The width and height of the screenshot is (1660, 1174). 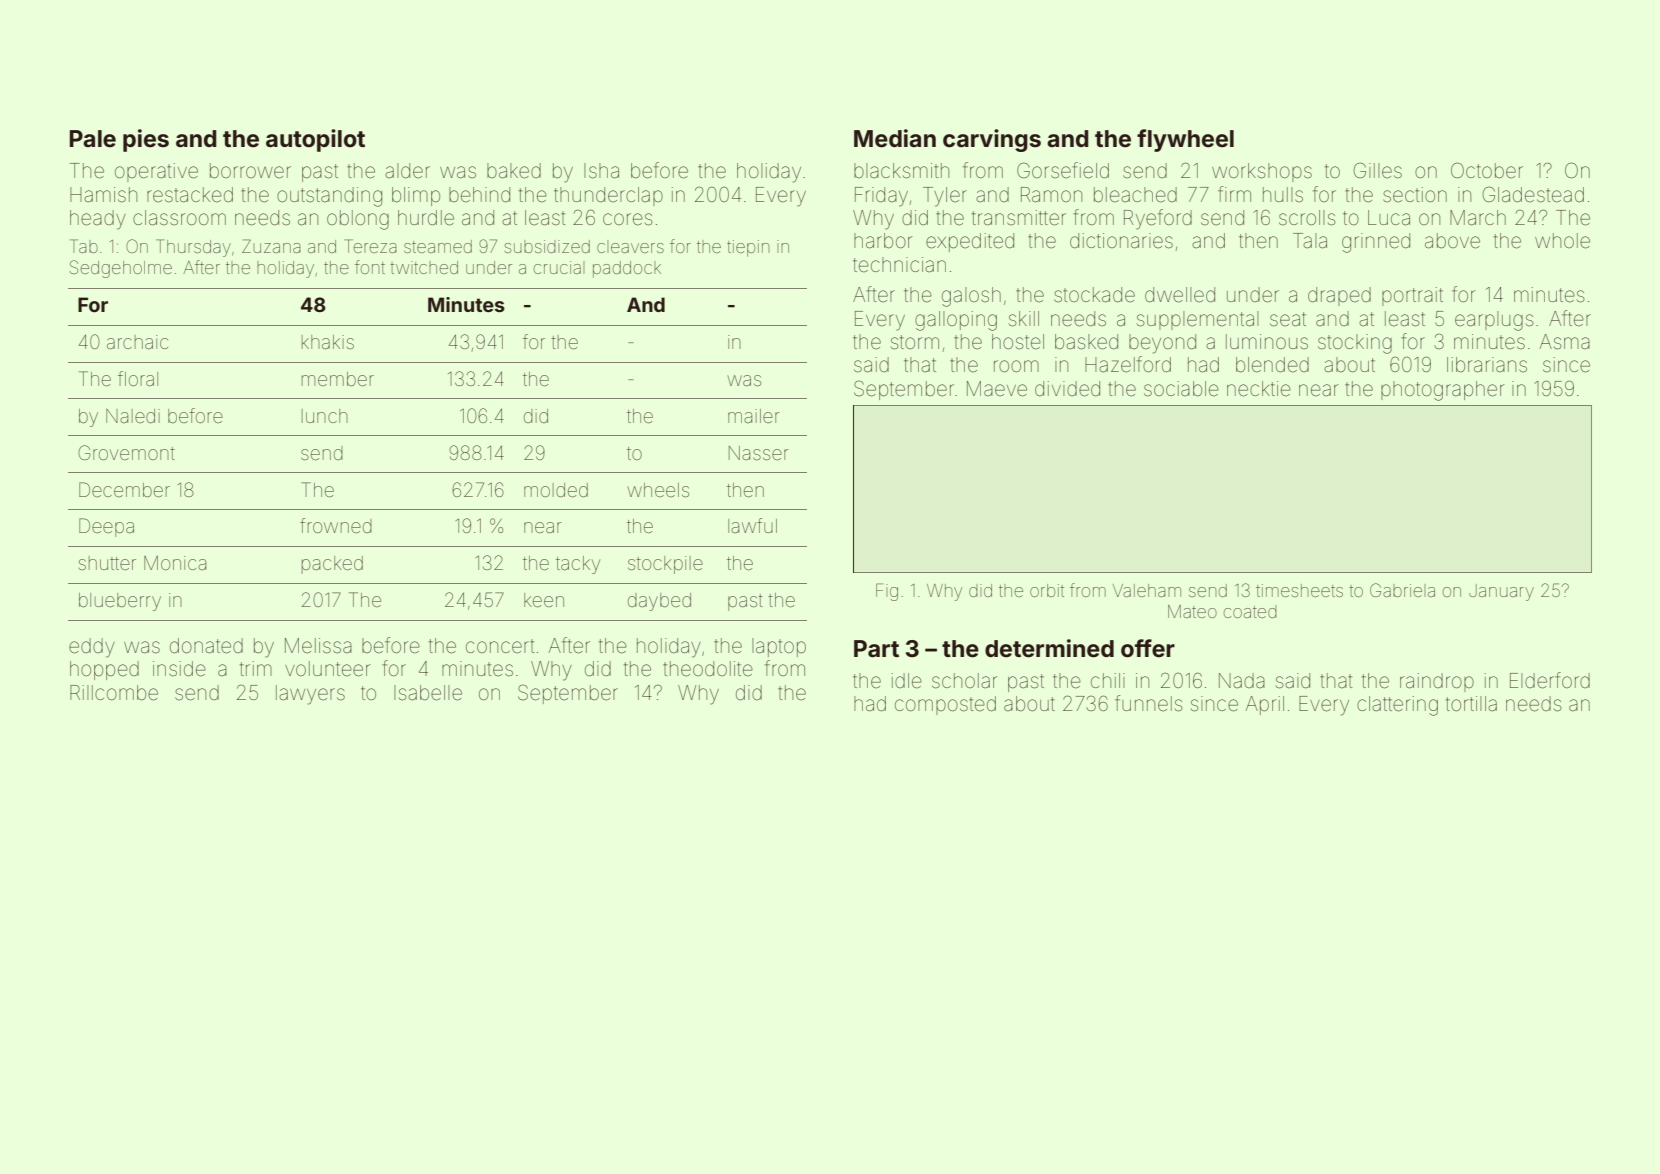 What do you see at coordinates (1339, 296) in the screenshot?
I see `draped` at bounding box center [1339, 296].
